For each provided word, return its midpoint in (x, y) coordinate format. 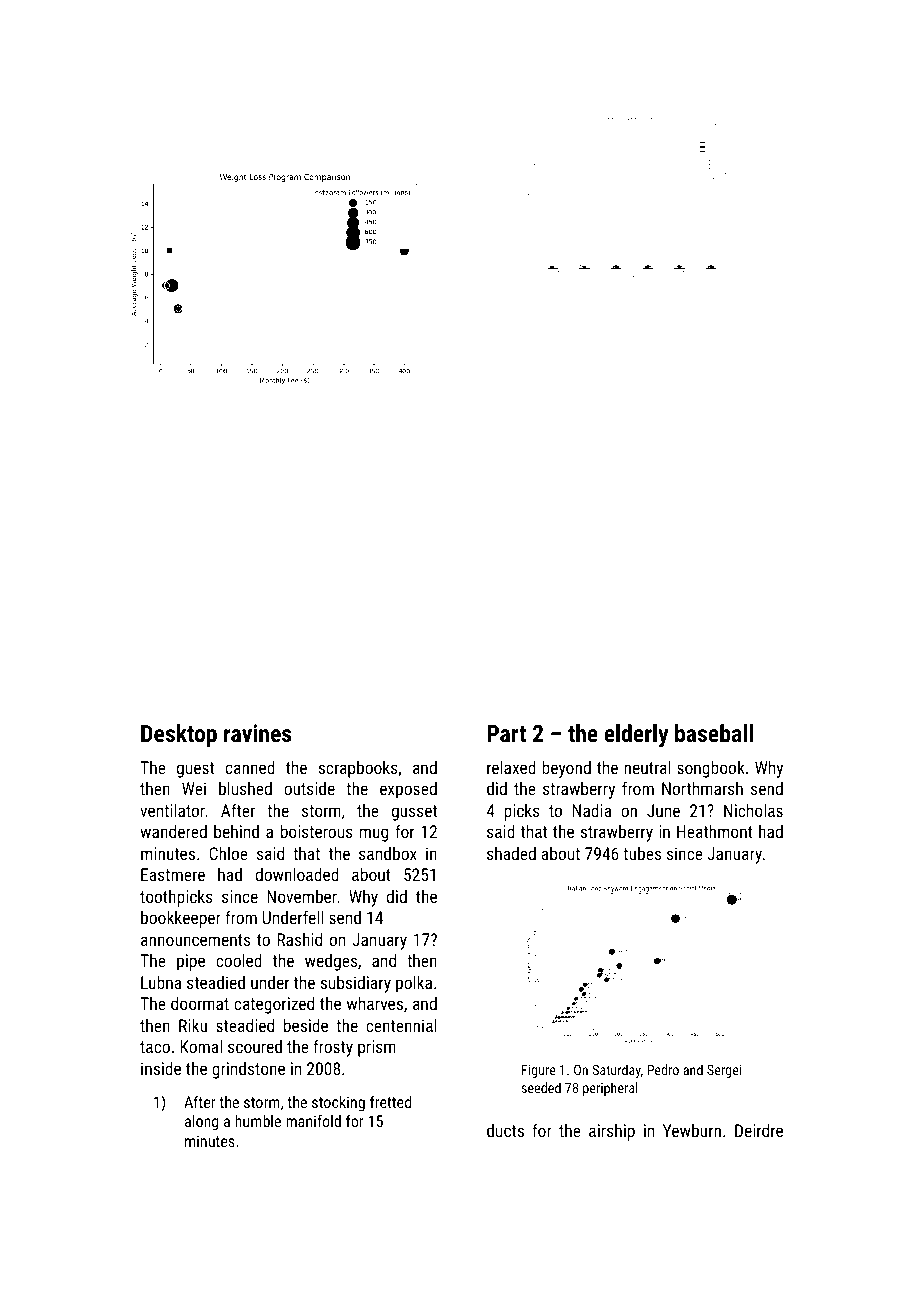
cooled (239, 960)
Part (506, 733)
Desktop (179, 735)
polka (414, 984)
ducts (505, 1130)
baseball (714, 733)
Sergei (724, 1071)
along (201, 1123)
